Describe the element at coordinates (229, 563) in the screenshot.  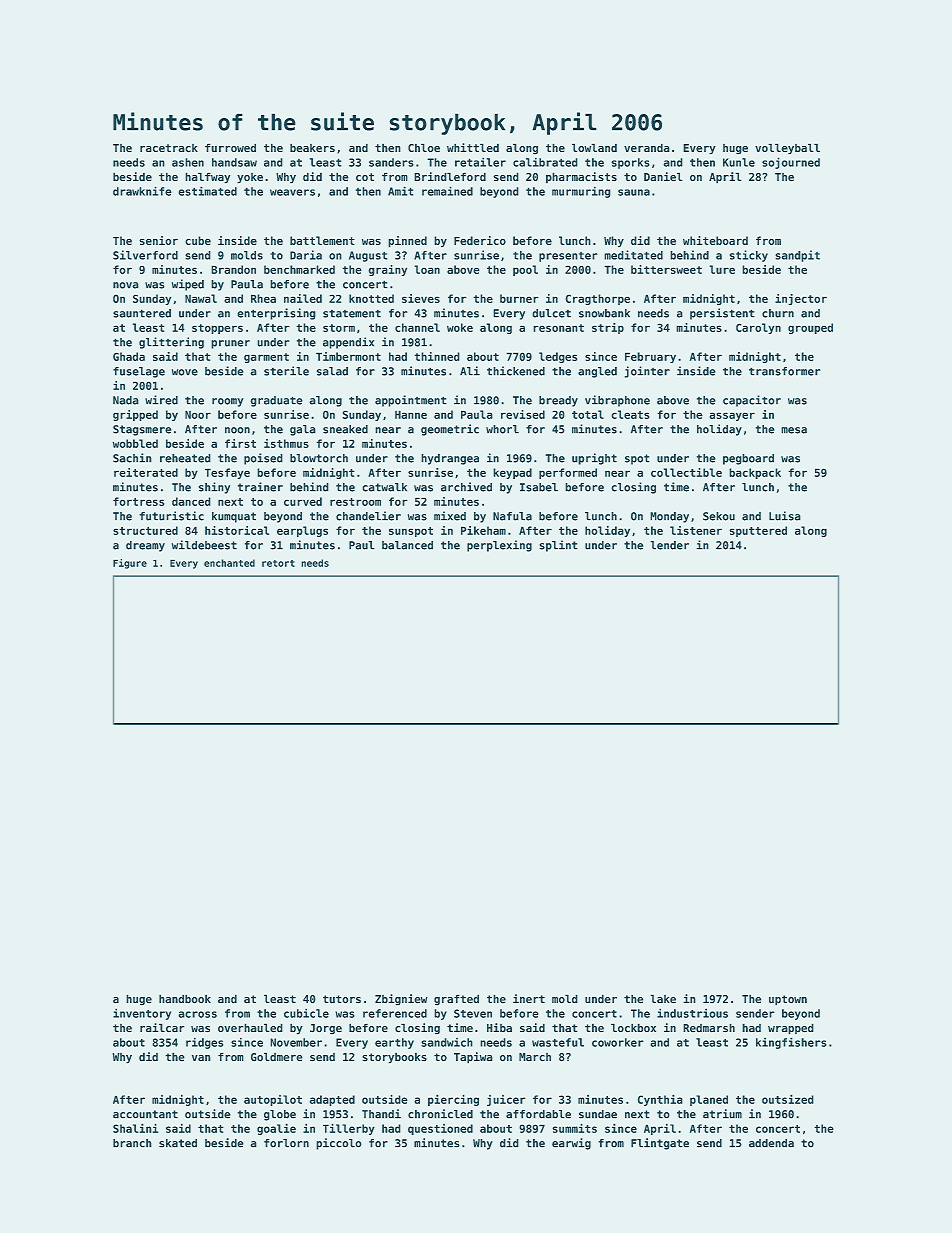
I see `enchanted` at that location.
